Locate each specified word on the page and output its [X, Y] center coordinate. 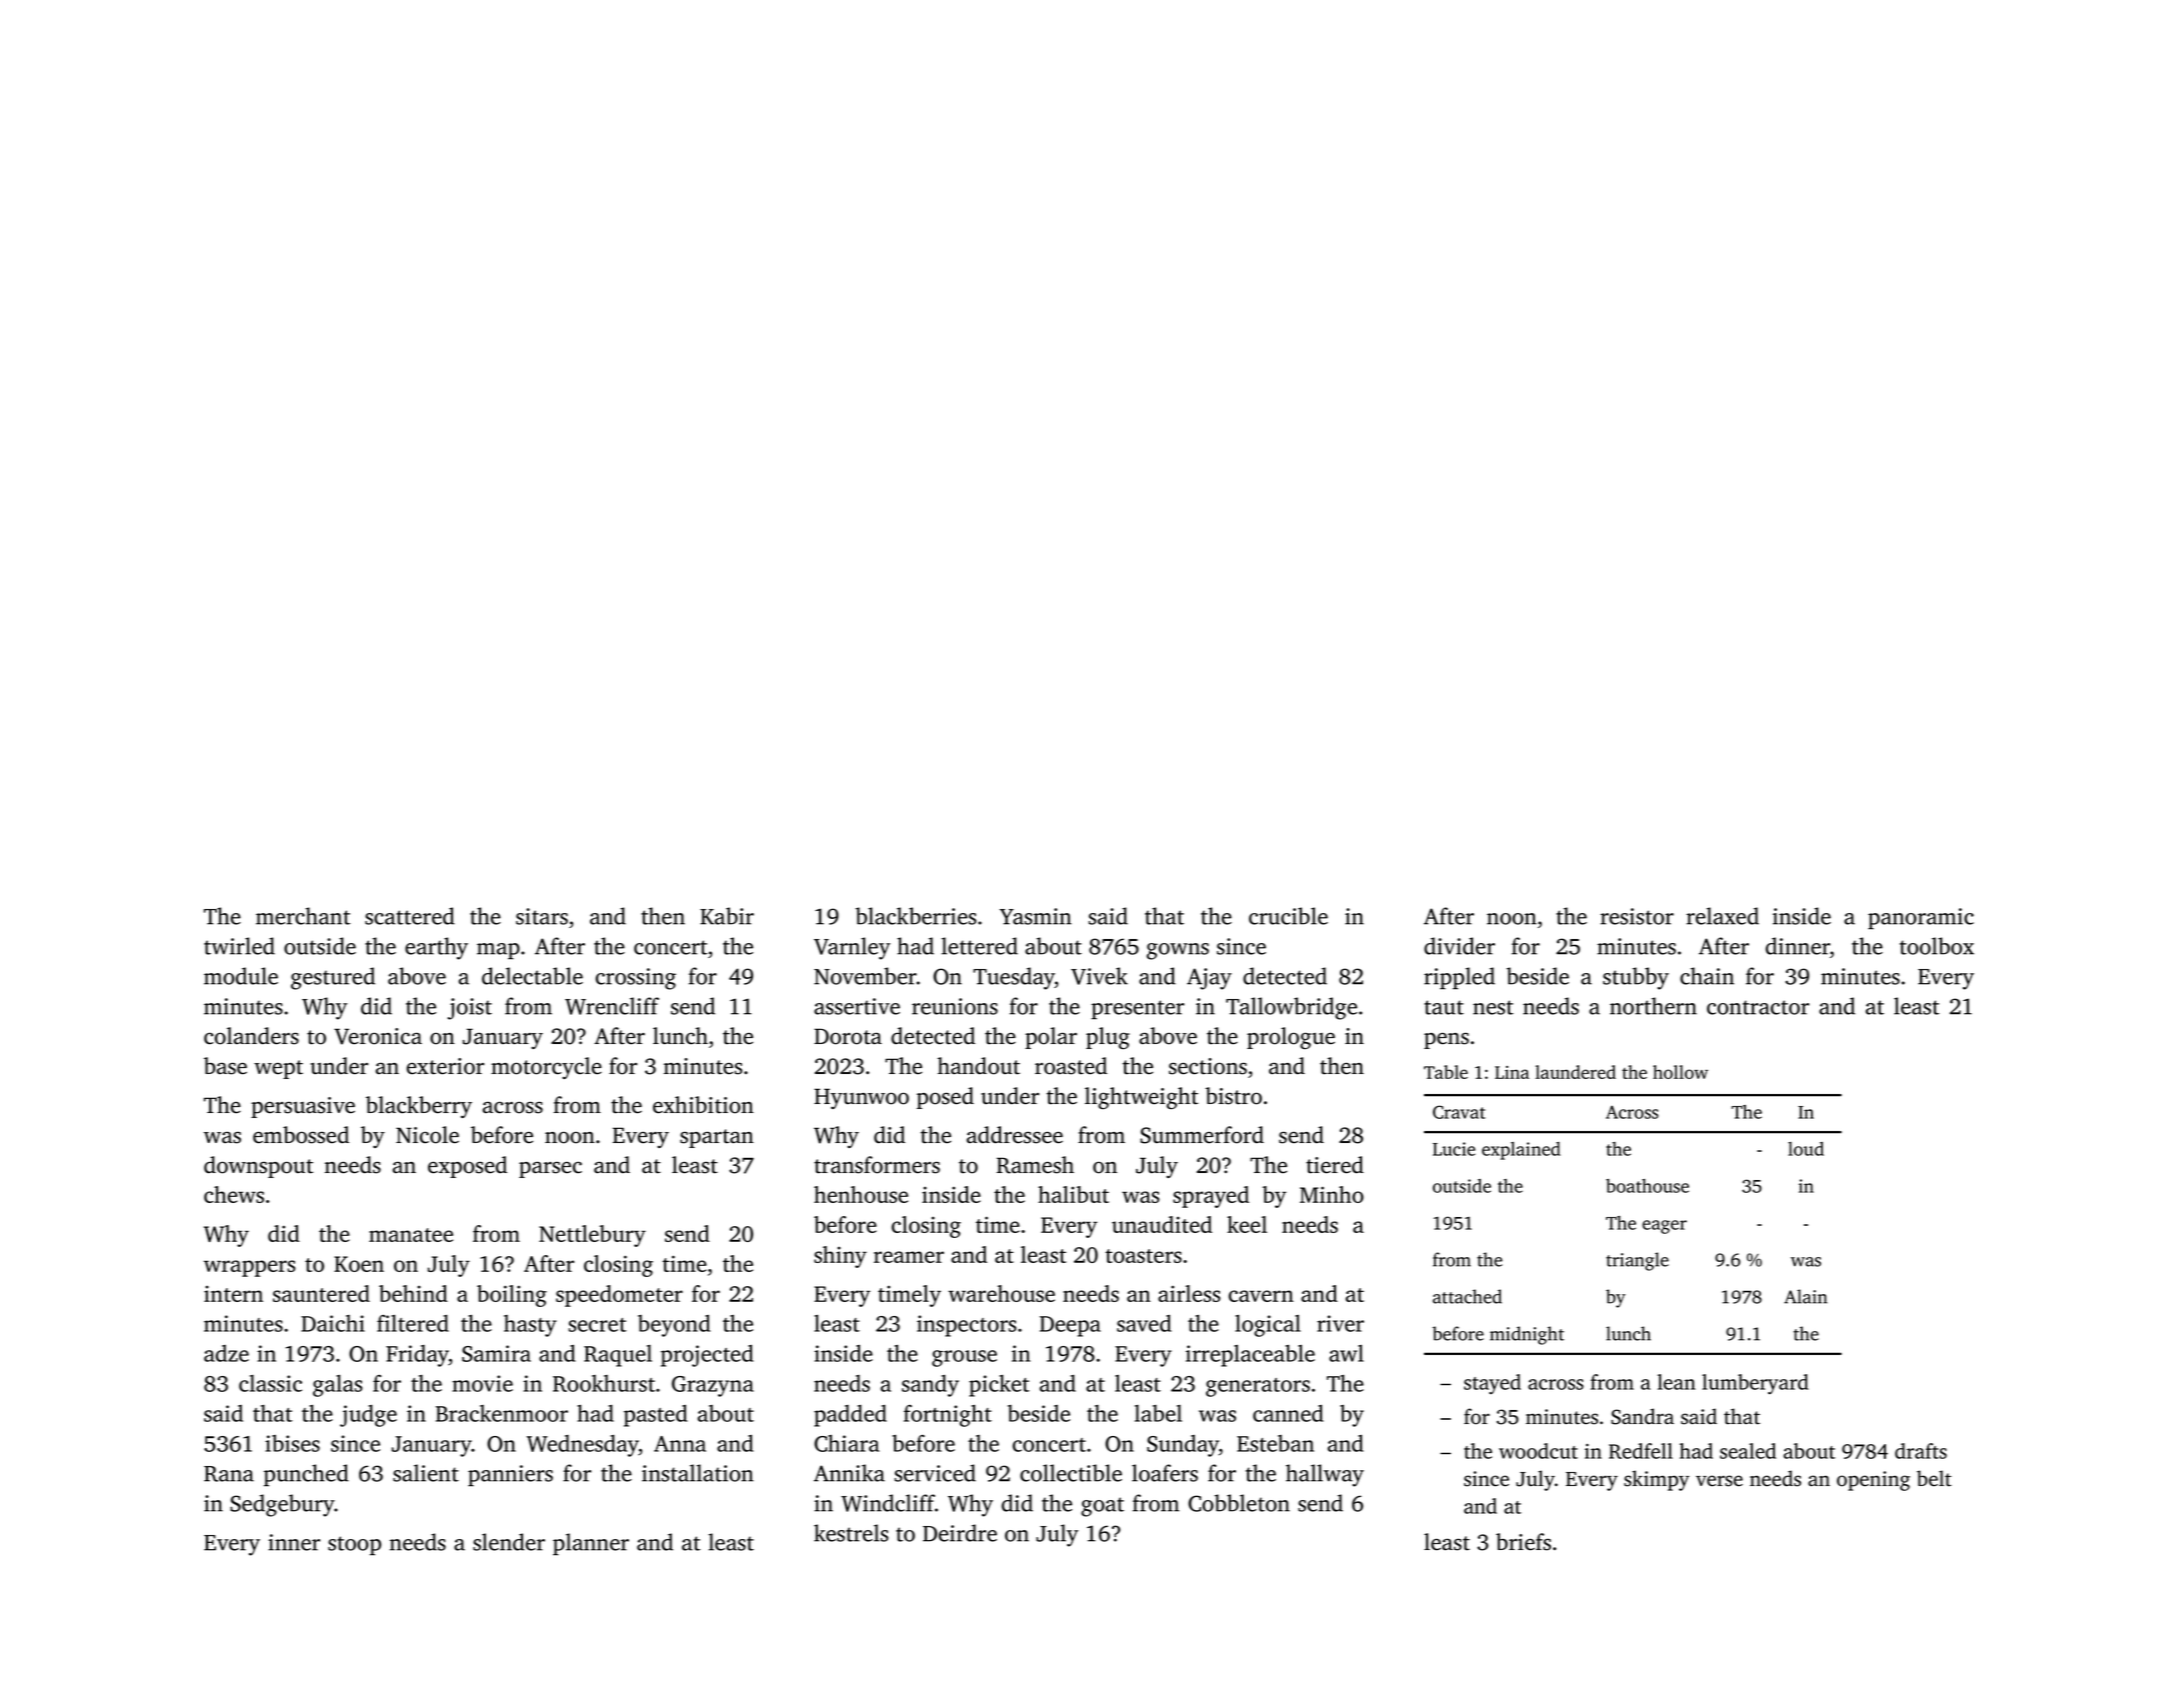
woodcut [1538, 1451]
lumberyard [1755, 1384]
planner [591, 1544]
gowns [1178, 951]
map [498, 951]
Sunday [1183, 1446]
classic [270, 1383]
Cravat [1459, 1112]
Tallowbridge [1291, 1008]
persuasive [303, 1107]
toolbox [1937, 946]
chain [1707, 976]
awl [1346, 1353]
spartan [717, 1138]
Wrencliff [612, 1006]
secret [597, 1325]
